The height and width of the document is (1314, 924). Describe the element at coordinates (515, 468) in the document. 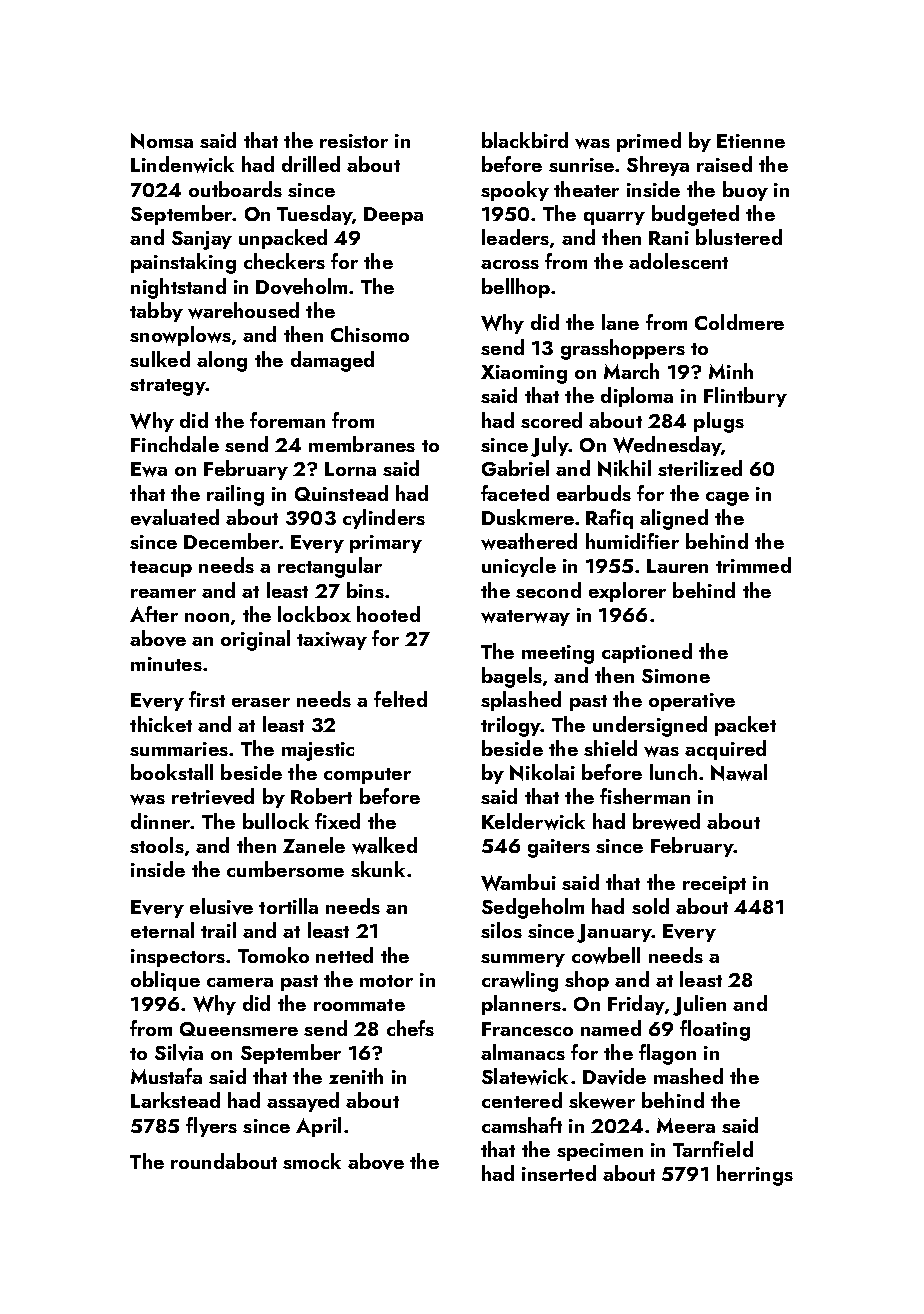

I see `Gabriel` at that location.
